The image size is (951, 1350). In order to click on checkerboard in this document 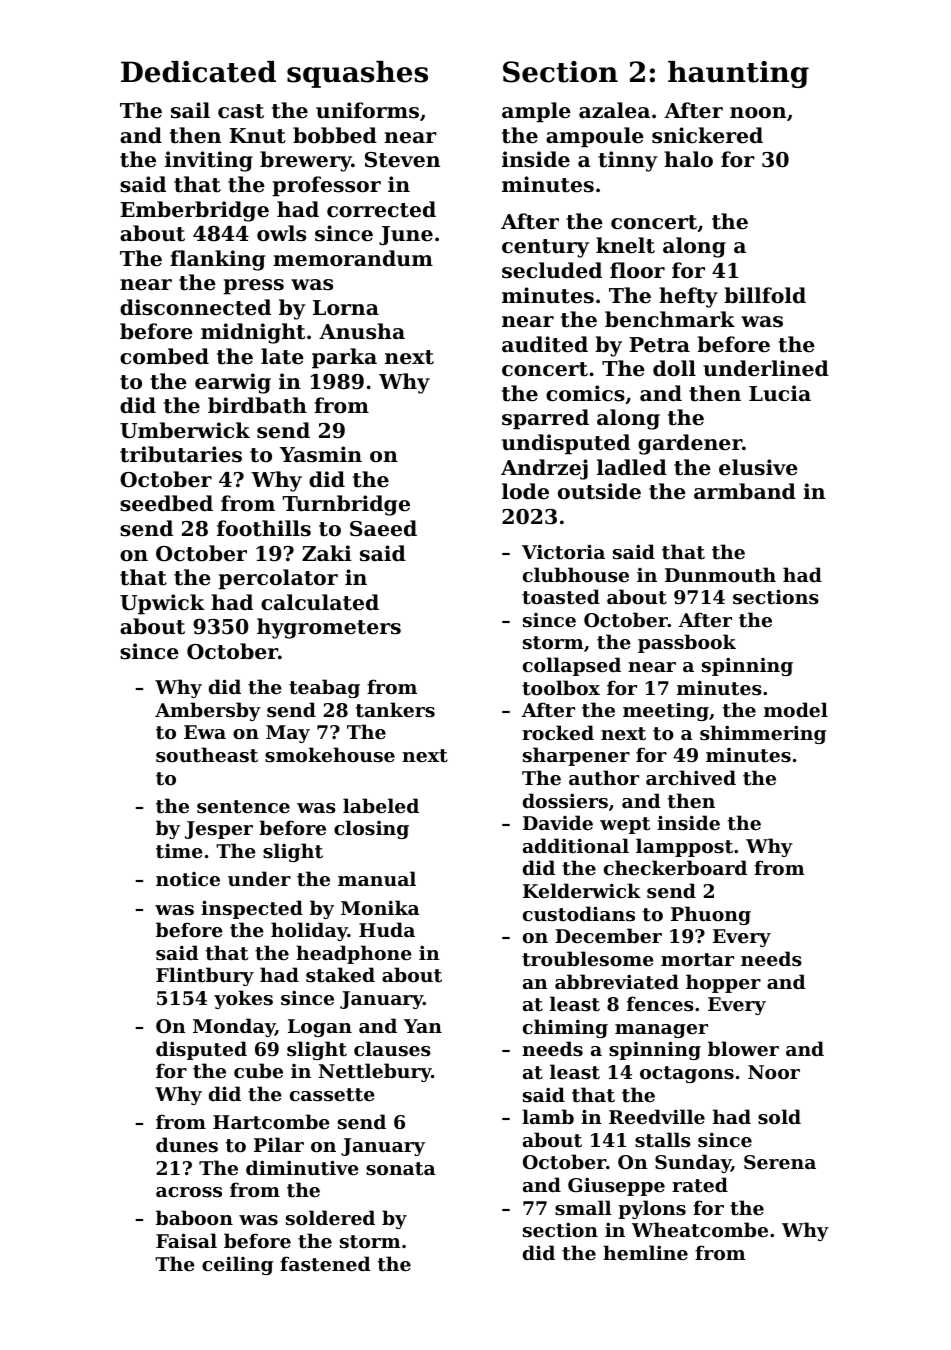, I will do `click(675, 867)`.
